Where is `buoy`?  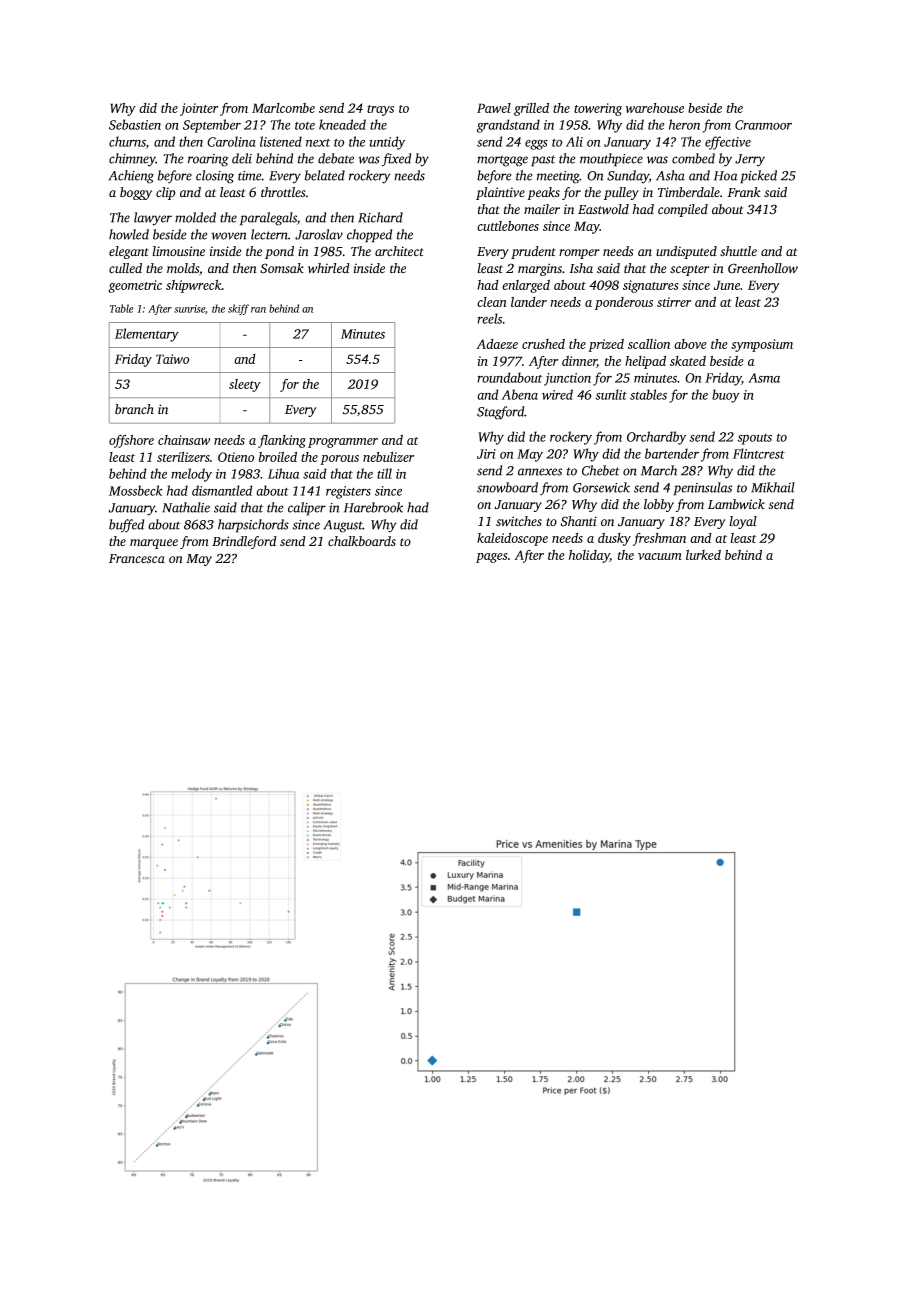
buoy is located at coordinates (726, 396).
